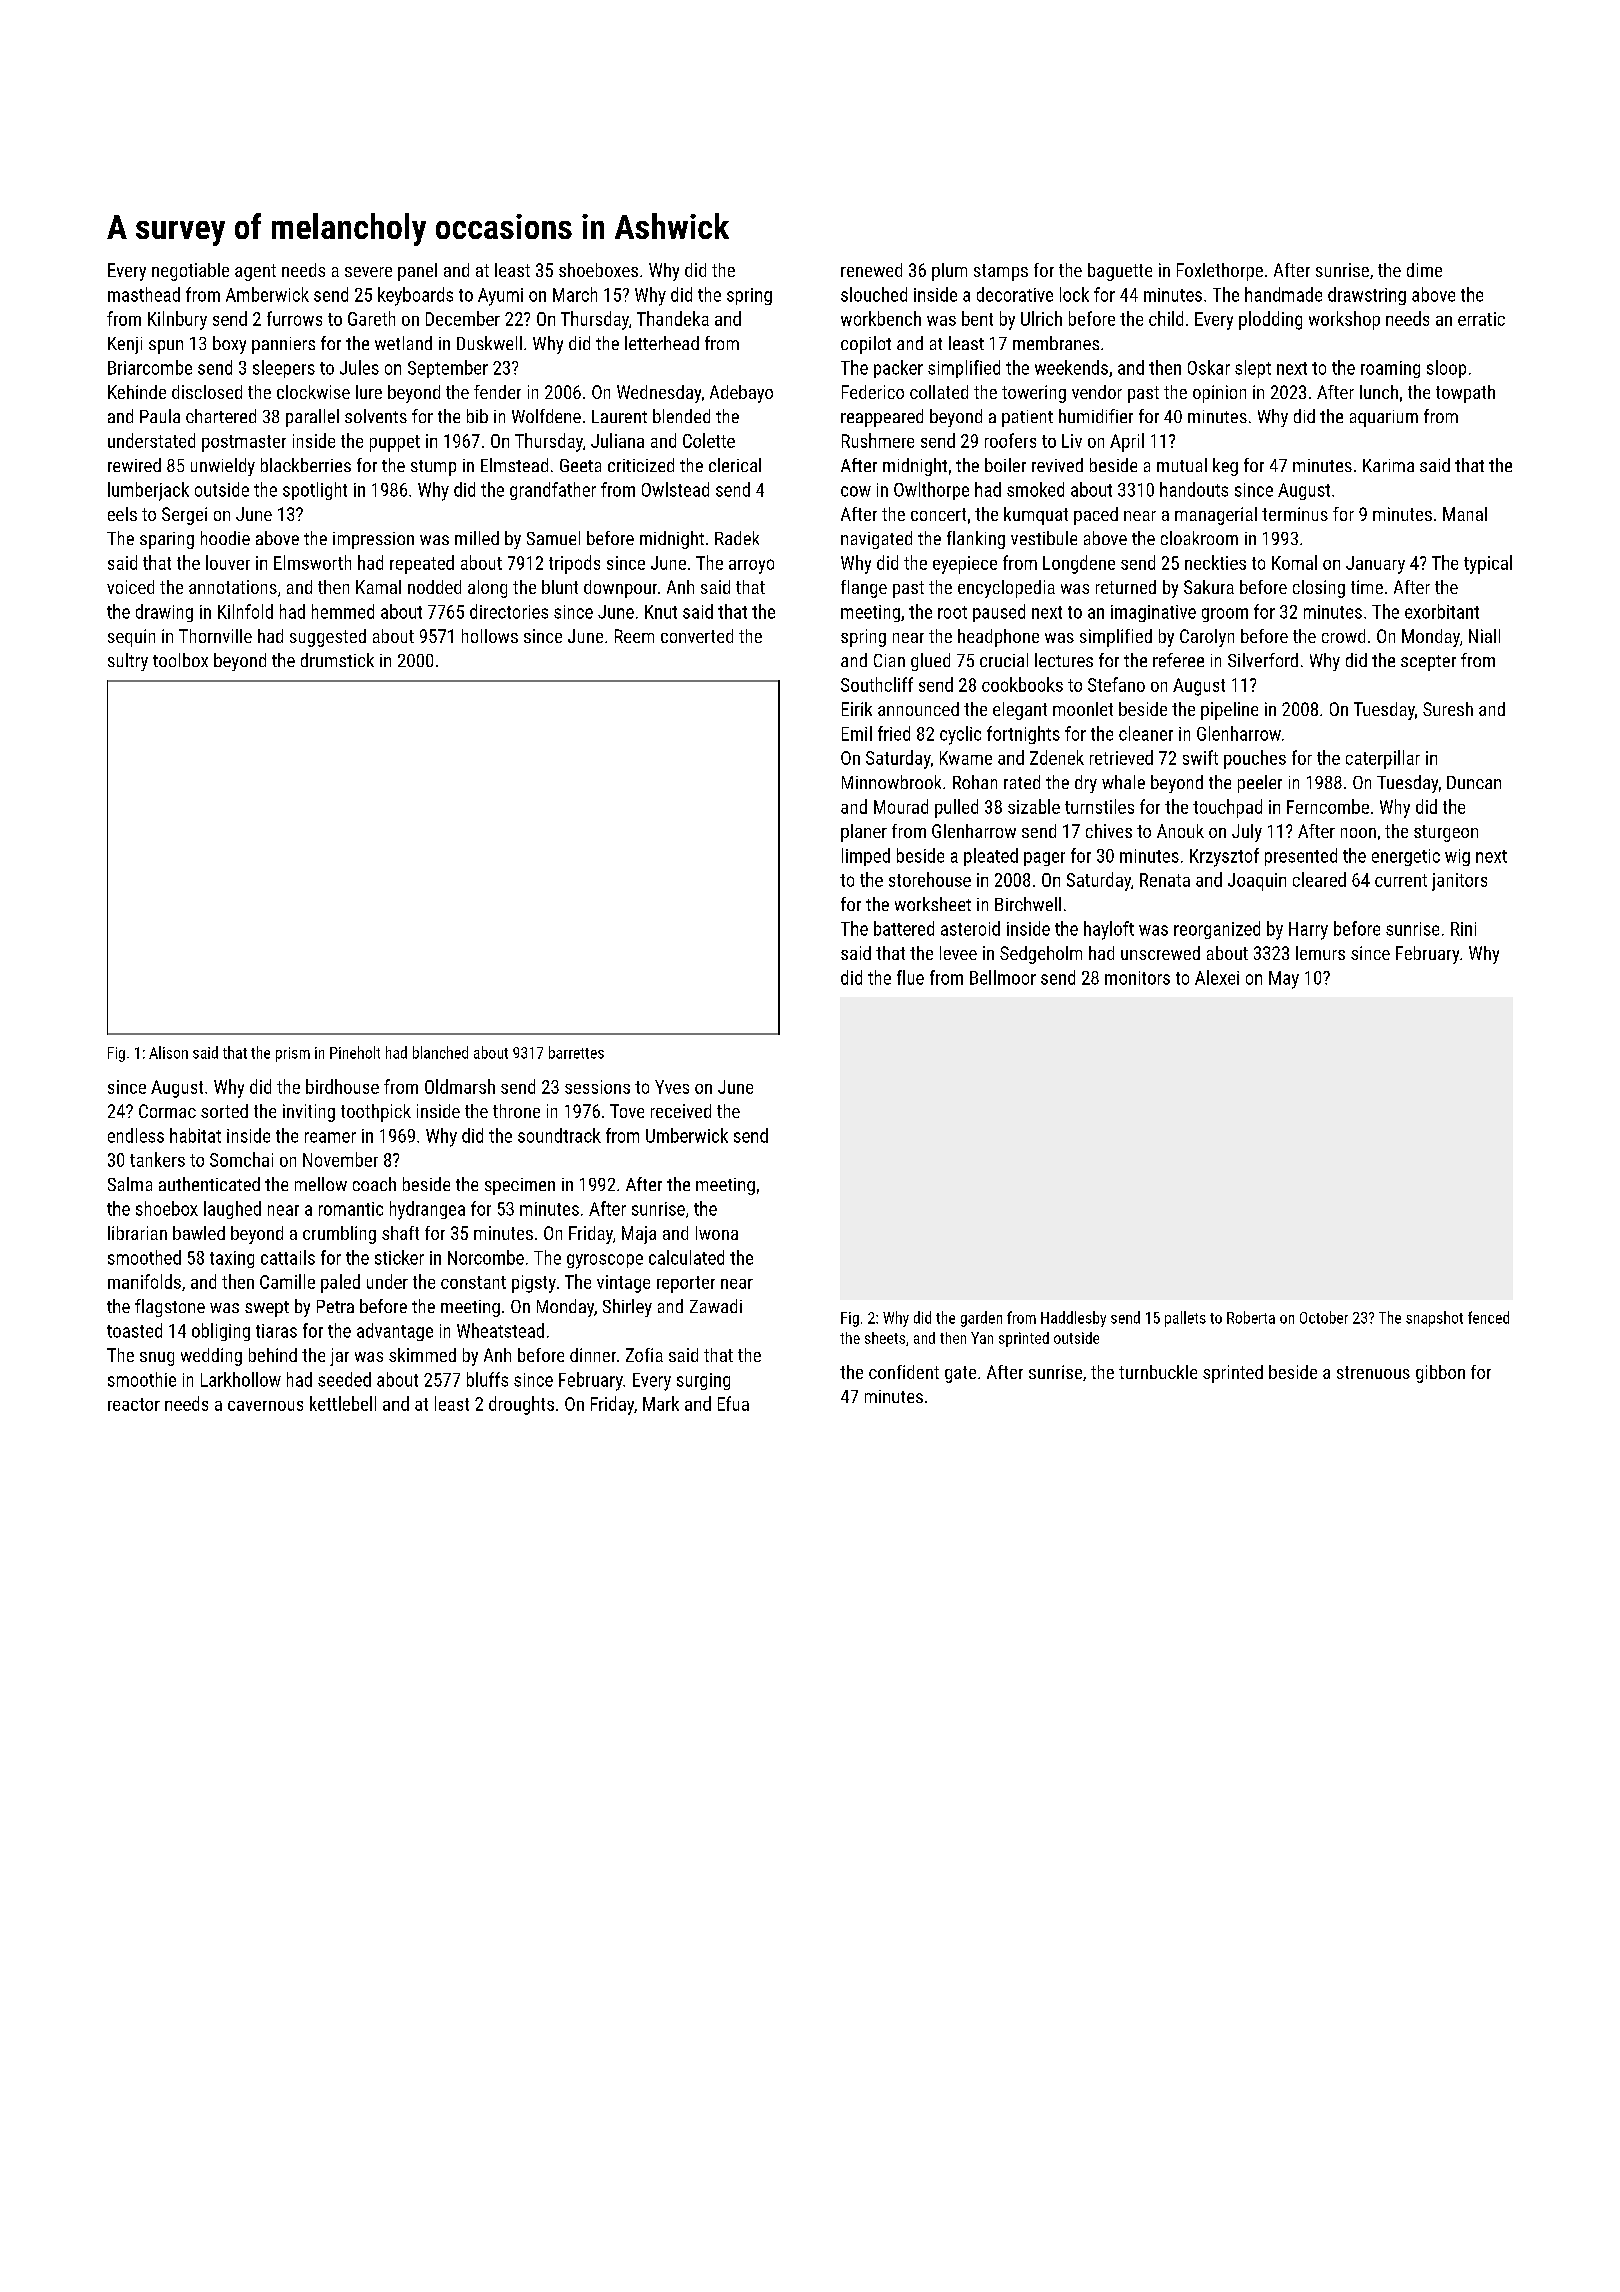 The height and width of the screenshot is (2292, 1620). I want to click on hoodie, so click(225, 538).
